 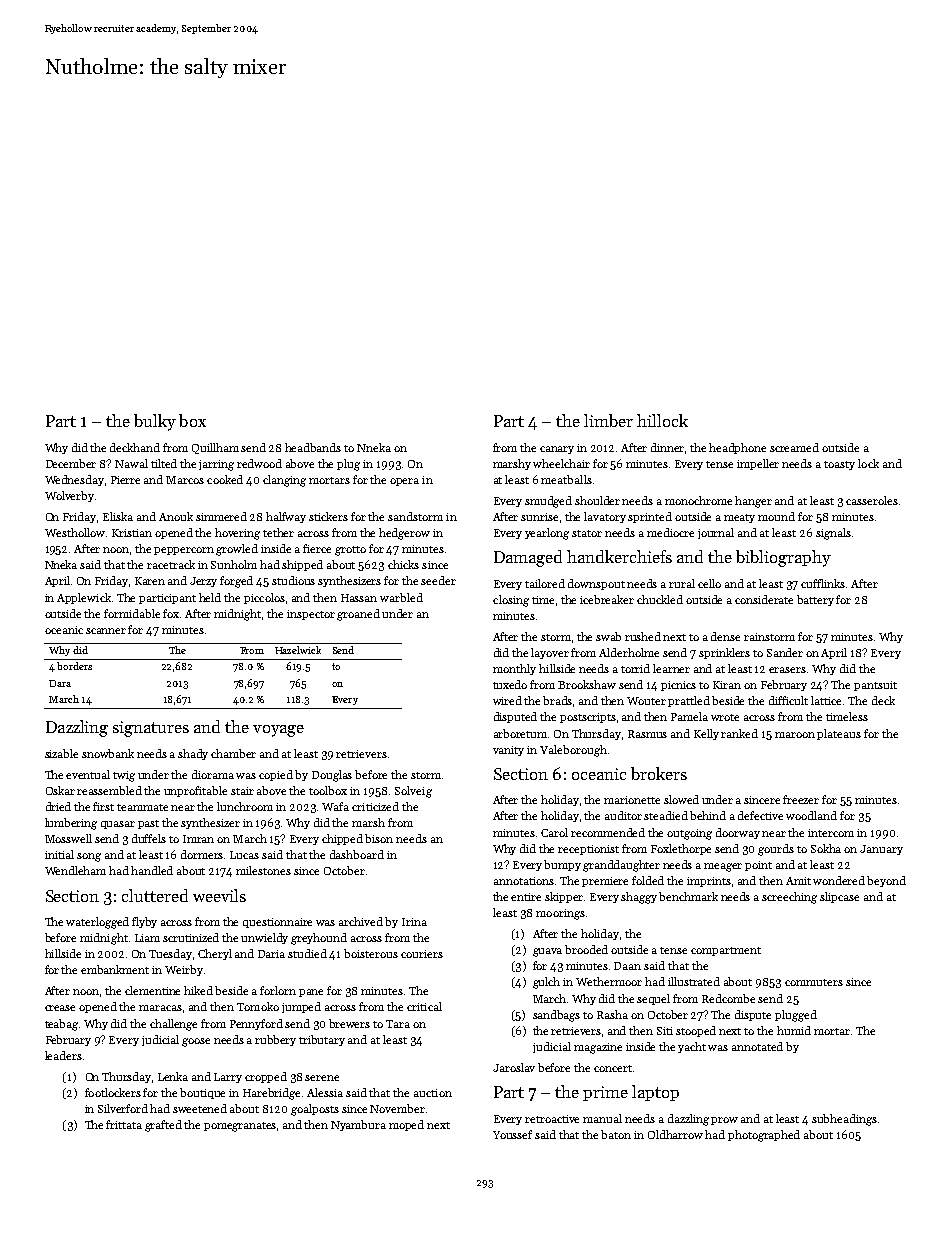 What do you see at coordinates (737, 448) in the screenshot?
I see `headphone` at bounding box center [737, 448].
